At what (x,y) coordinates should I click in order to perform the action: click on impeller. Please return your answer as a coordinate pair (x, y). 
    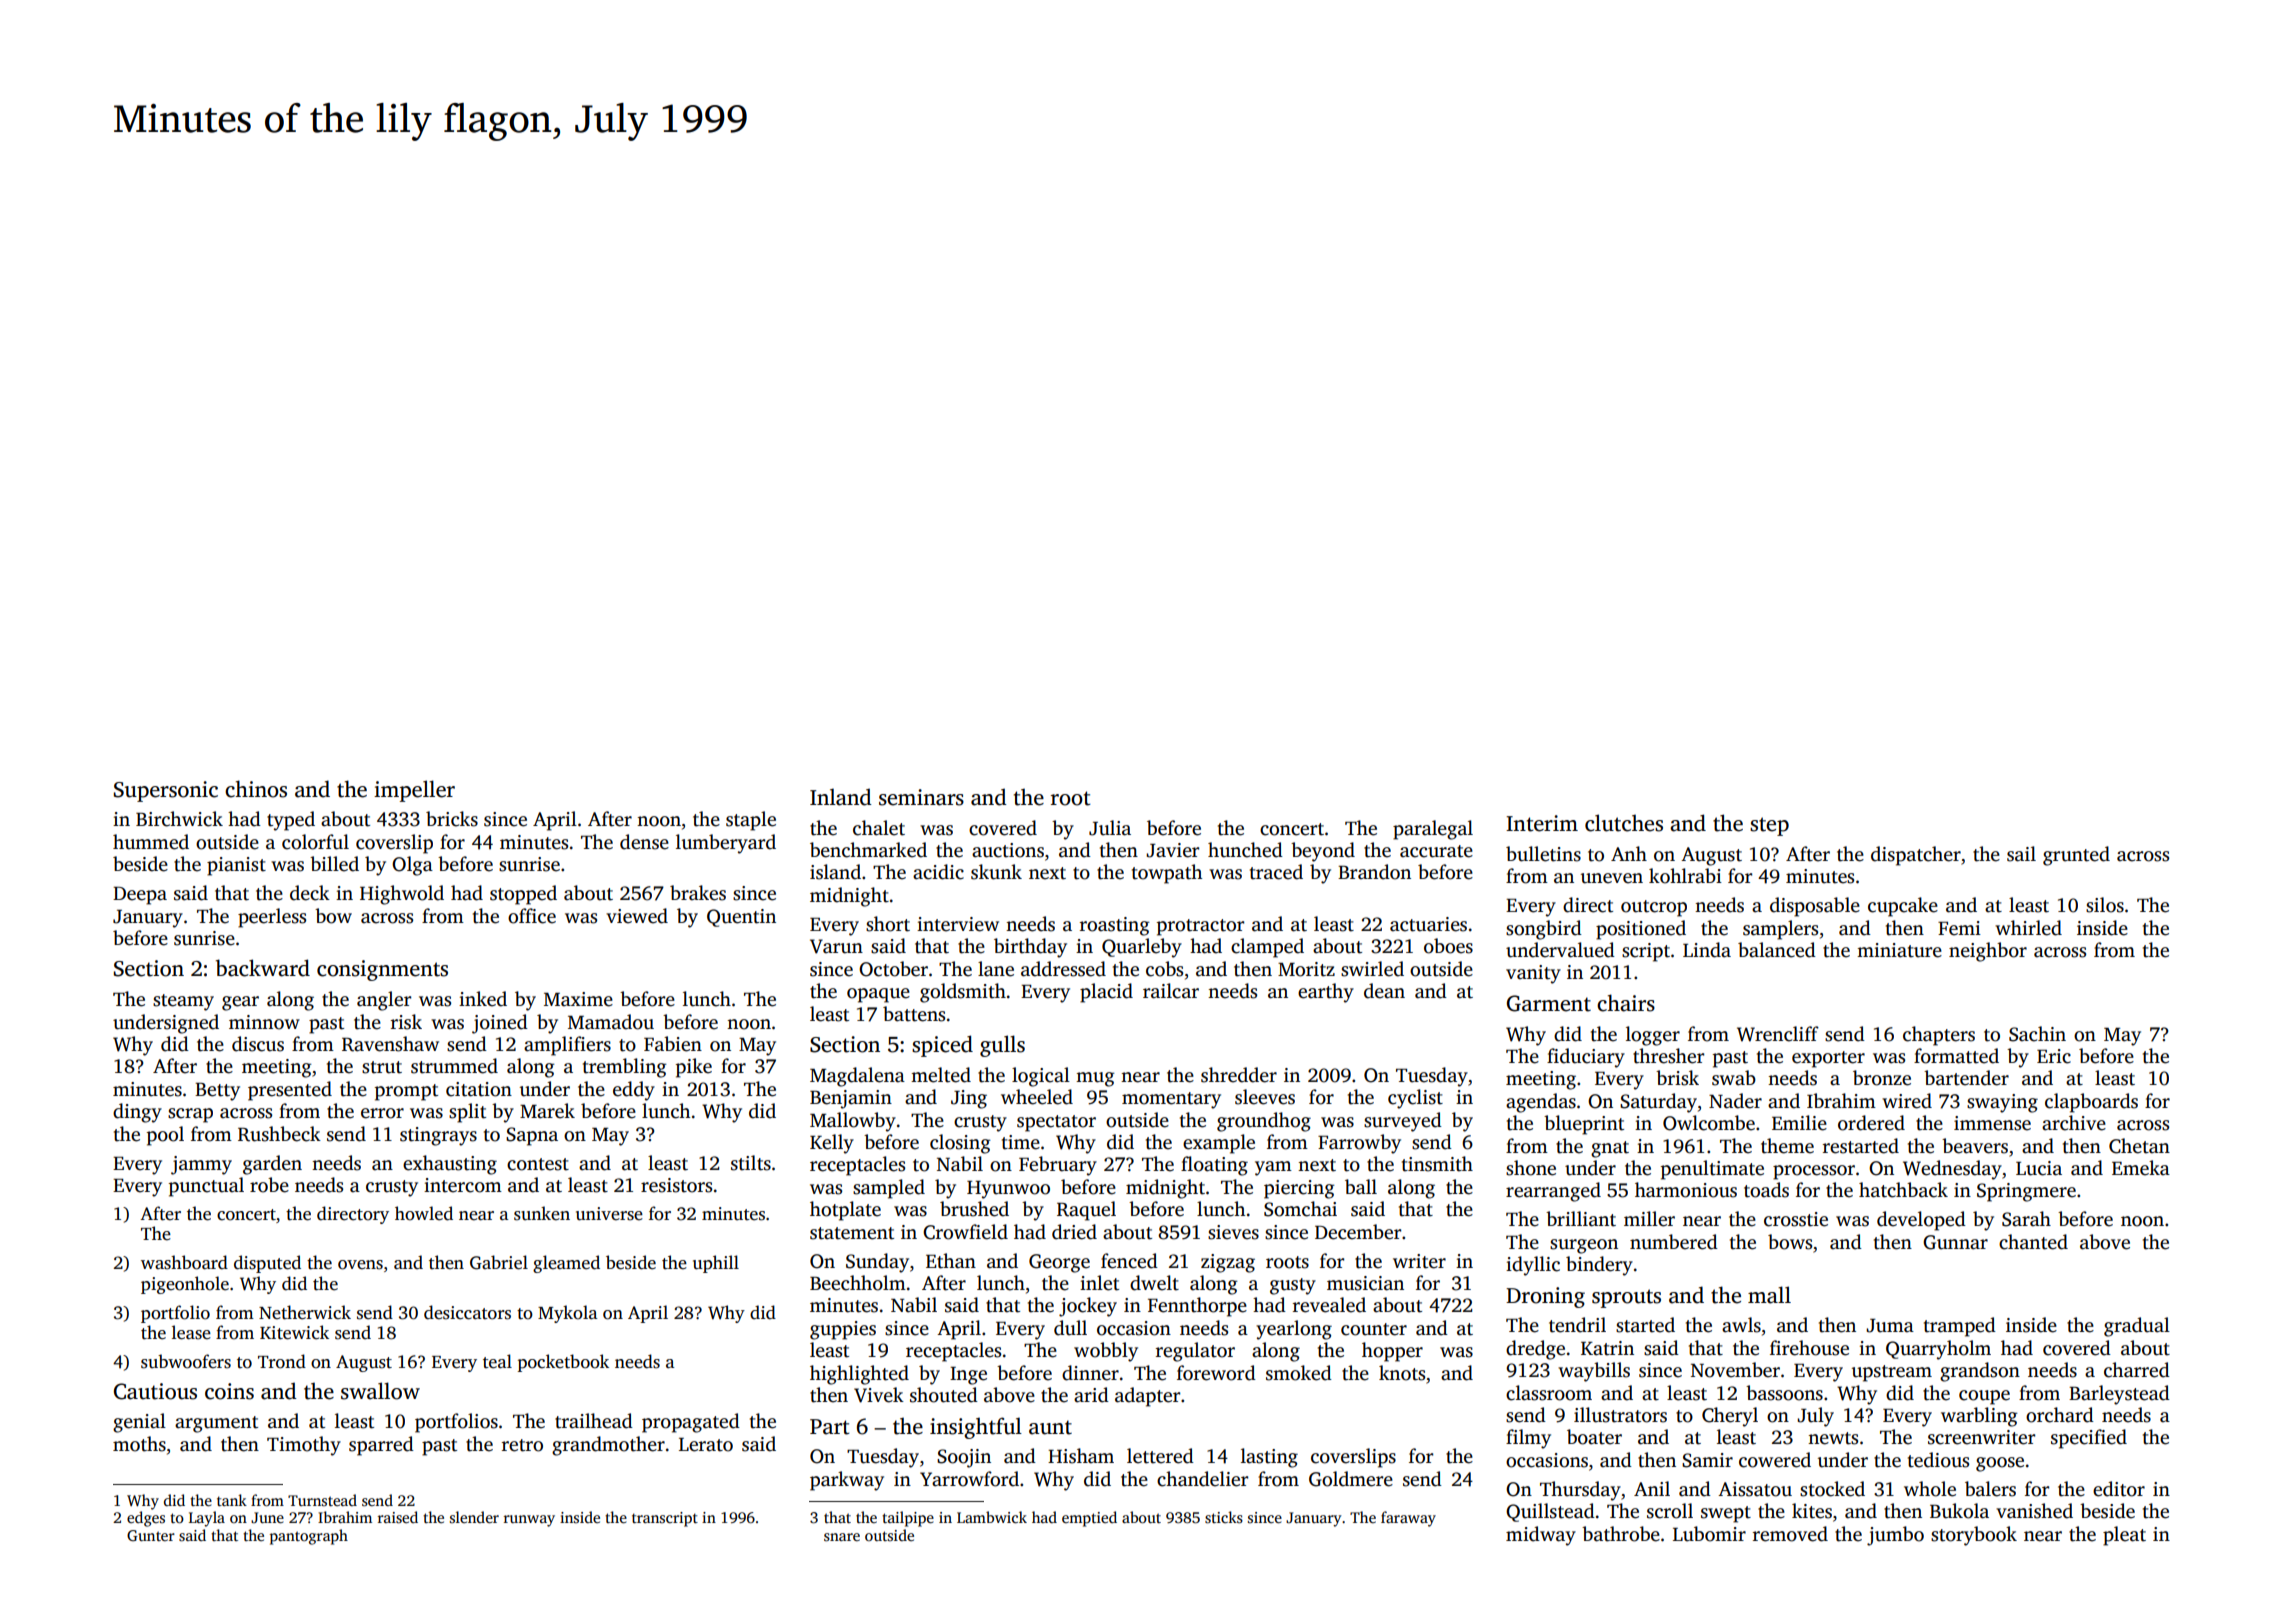
    Looking at the image, I should click on (414, 791).
